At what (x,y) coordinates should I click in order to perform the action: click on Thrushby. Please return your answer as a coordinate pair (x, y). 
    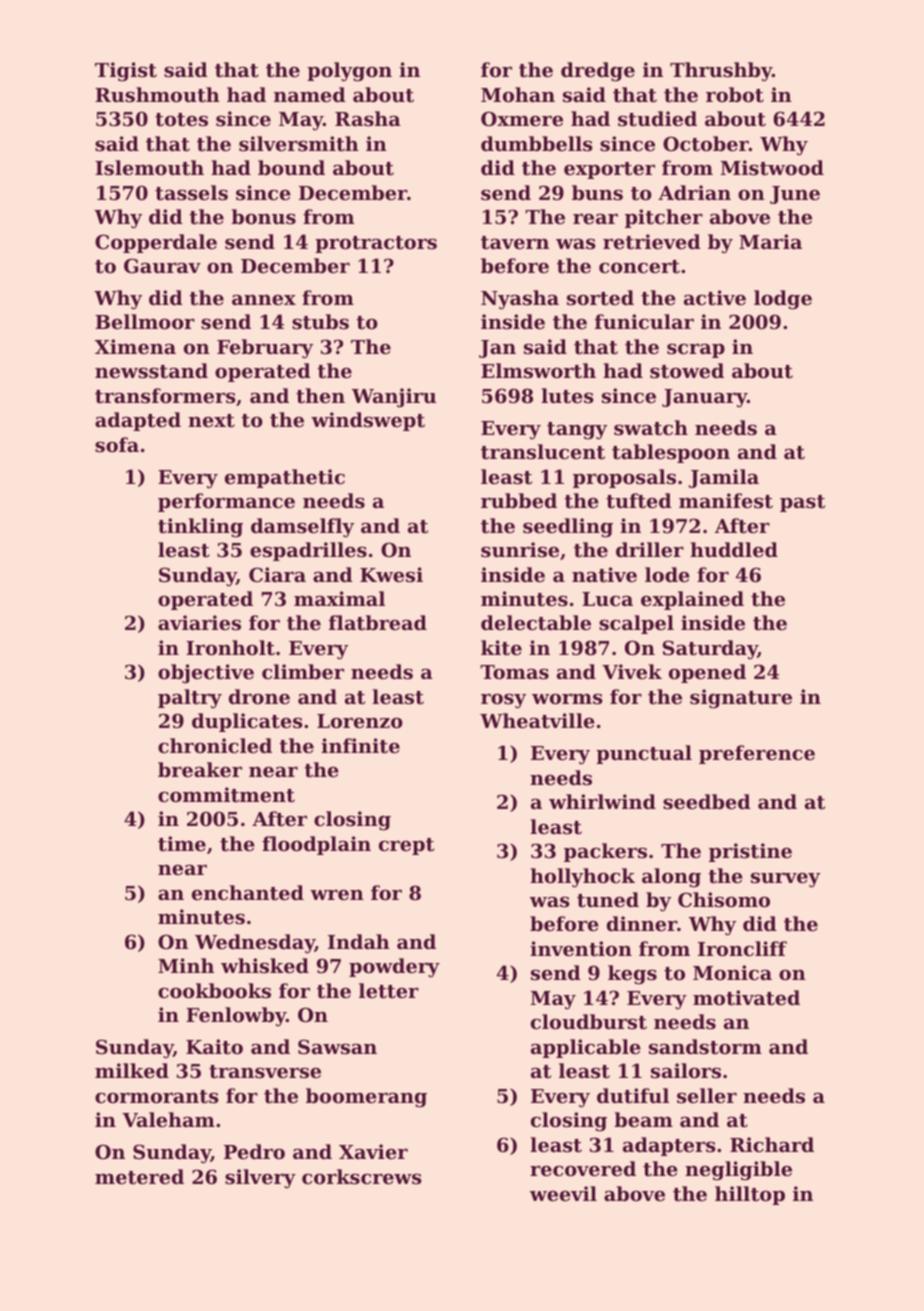
    Looking at the image, I should click on (721, 71).
